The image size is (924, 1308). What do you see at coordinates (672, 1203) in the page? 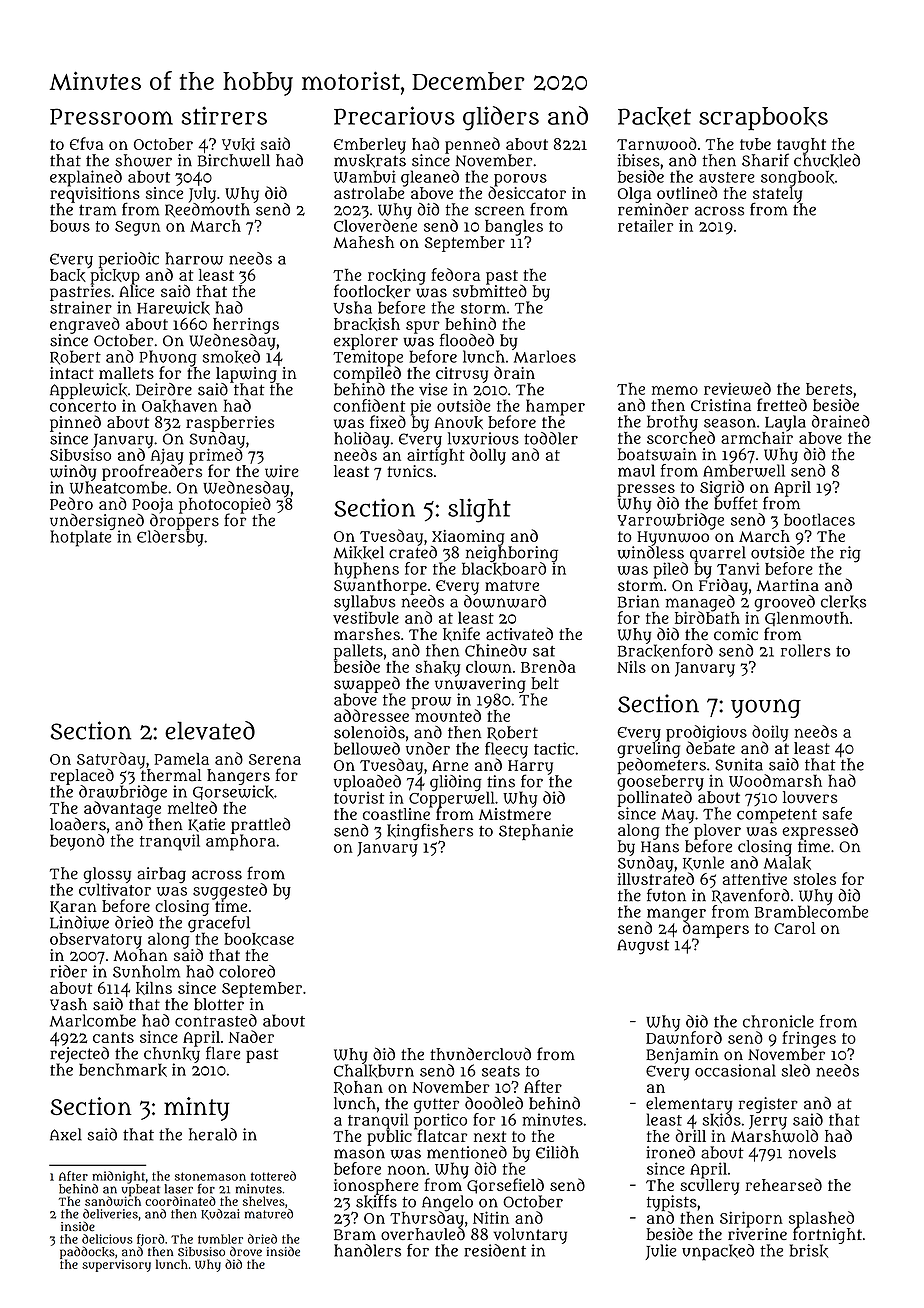
I see `typists` at bounding box center [672, 1203].
